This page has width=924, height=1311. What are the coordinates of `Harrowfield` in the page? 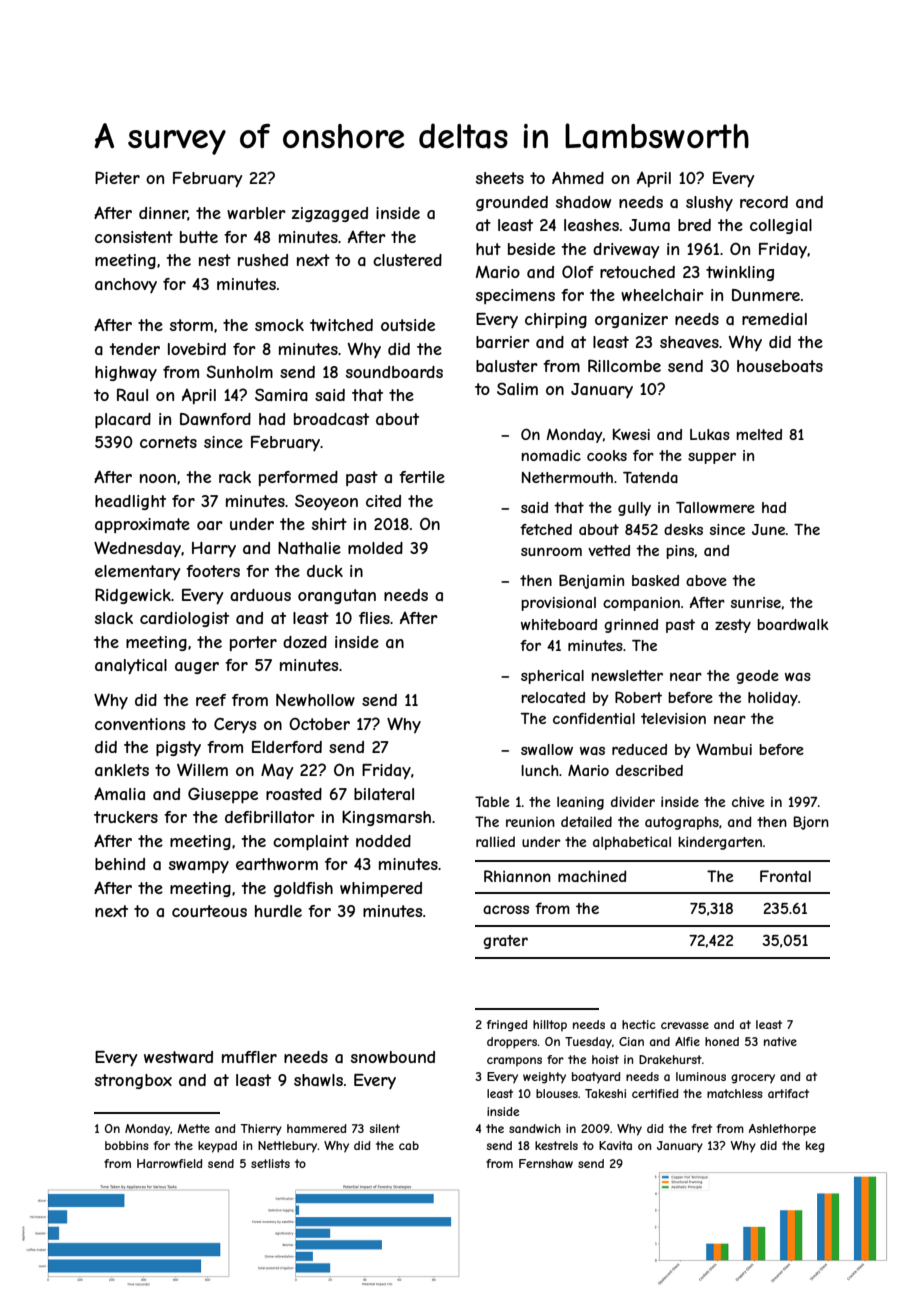 It's located at (170, 1163).
